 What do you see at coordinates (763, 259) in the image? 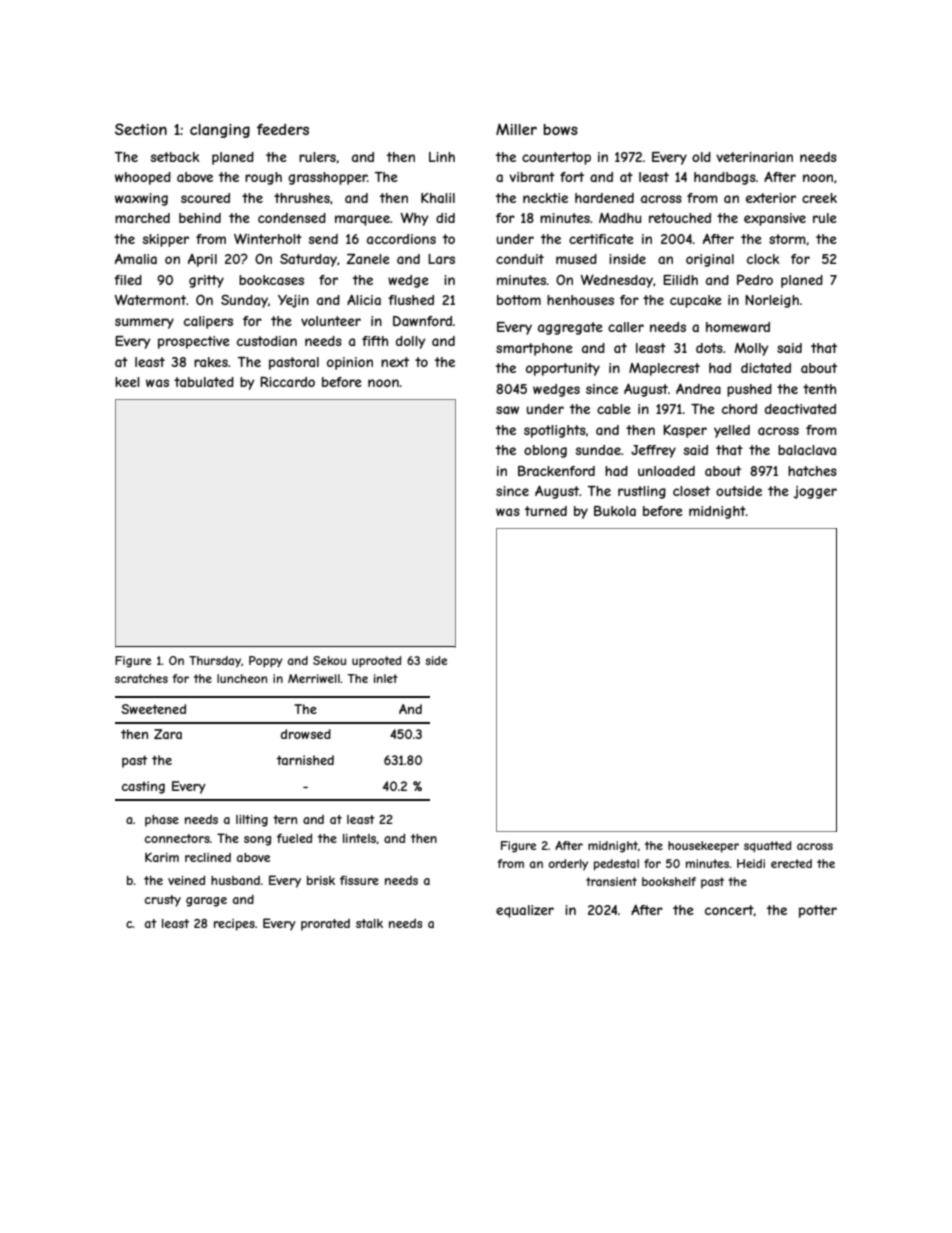
I see `clock` at bounding box center [763, 259].
